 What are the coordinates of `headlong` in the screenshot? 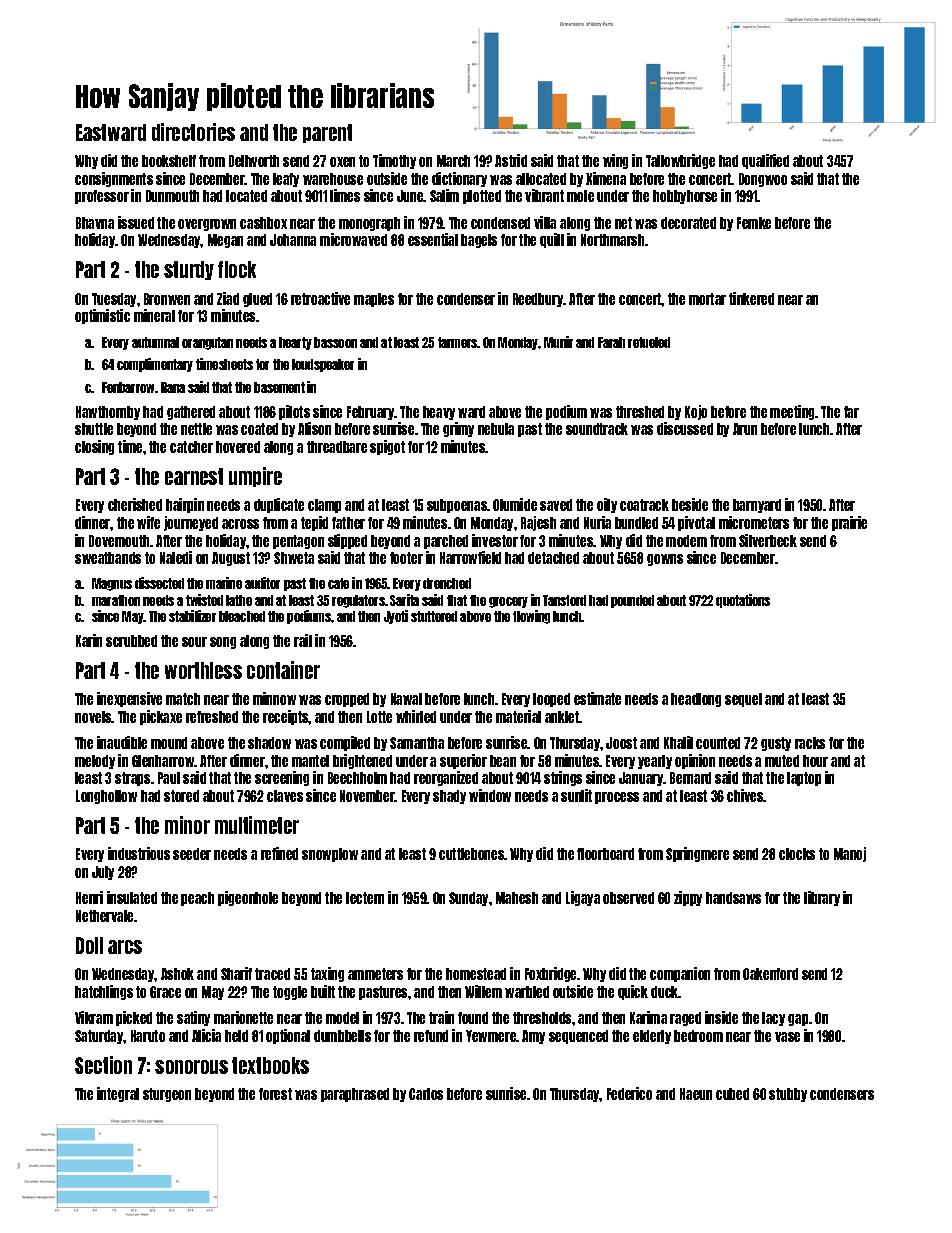 It's located at (696, 700).
